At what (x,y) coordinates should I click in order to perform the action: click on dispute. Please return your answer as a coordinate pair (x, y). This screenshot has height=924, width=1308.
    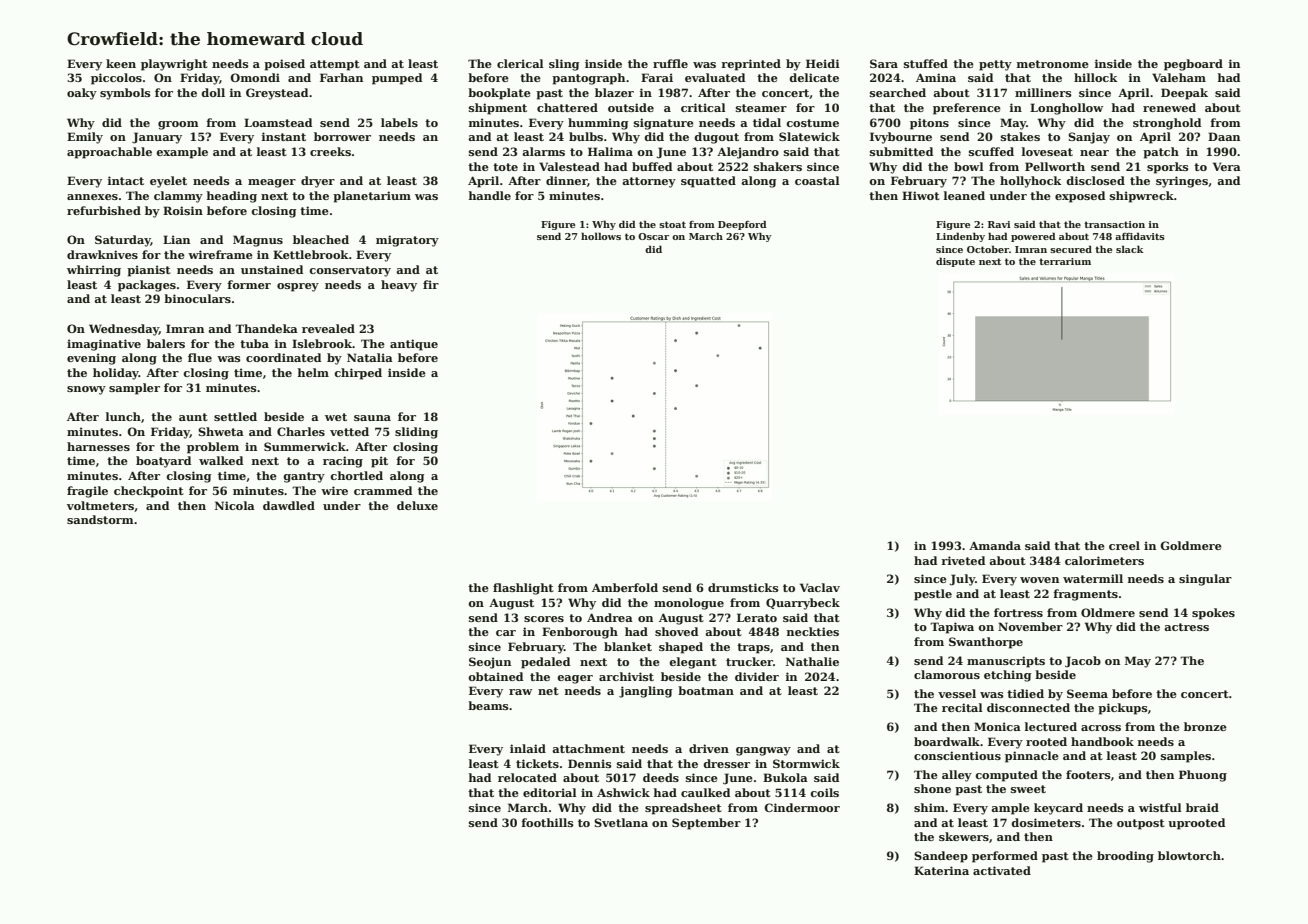
    Looking at the image, I should click on (955, 262).
